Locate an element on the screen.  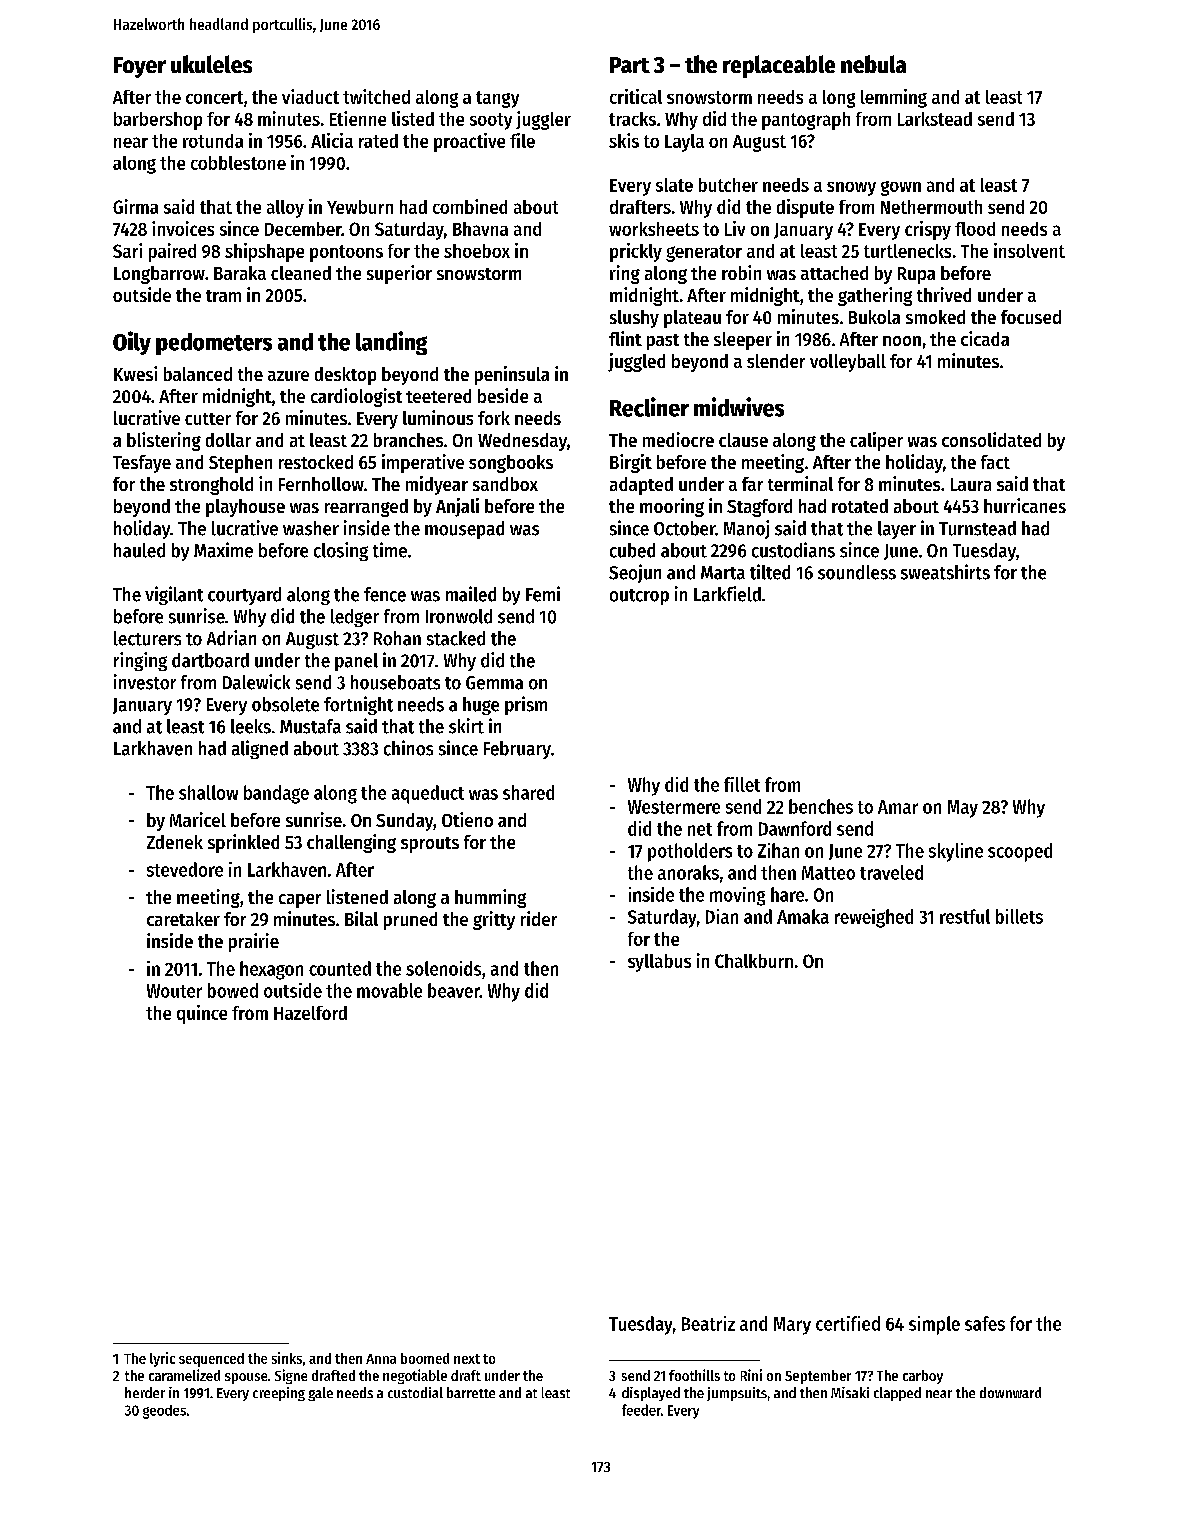
geodes is located at coordinates (164, 1412).
